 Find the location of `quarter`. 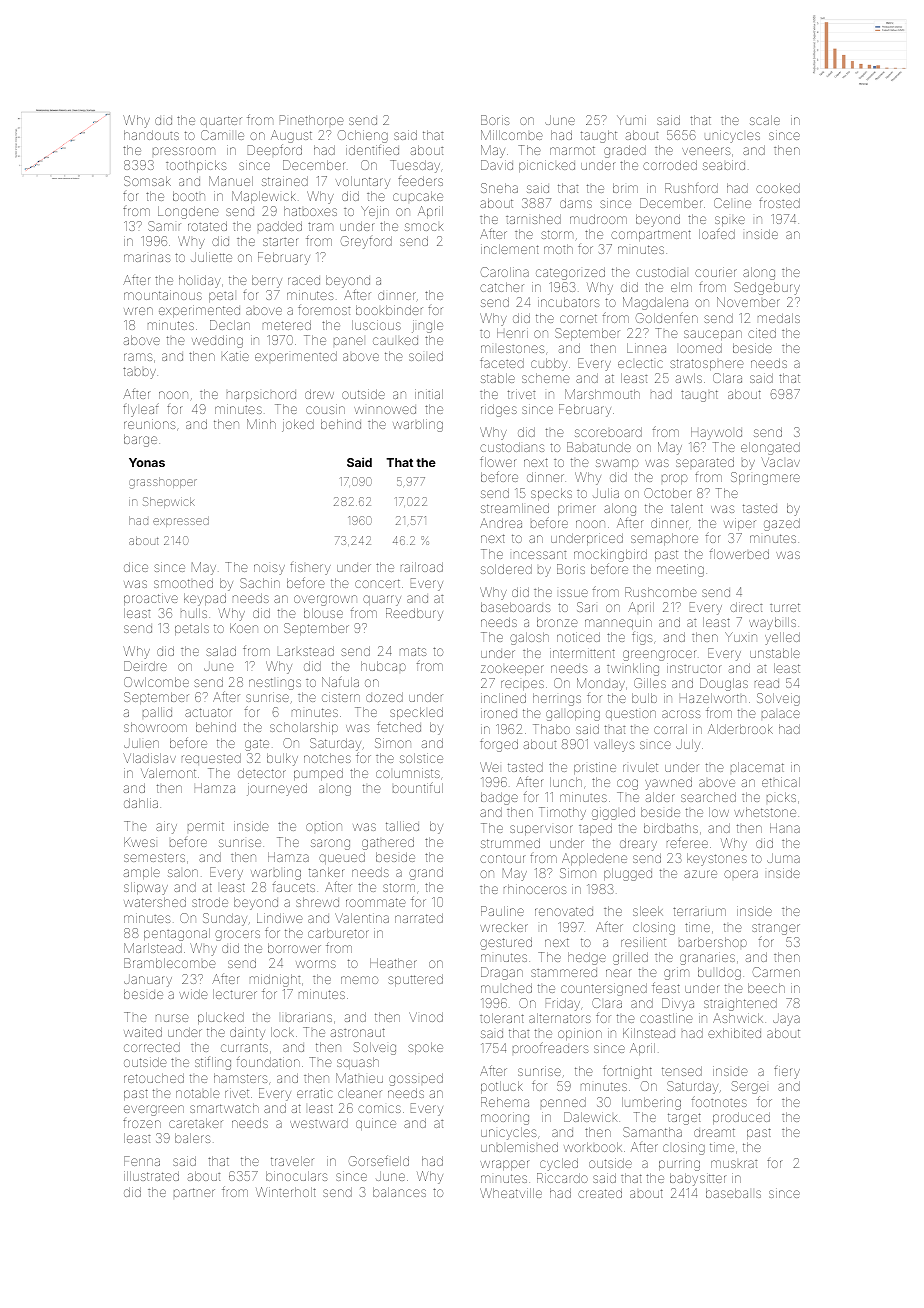

quarter is located at coordinates (221, 121).
